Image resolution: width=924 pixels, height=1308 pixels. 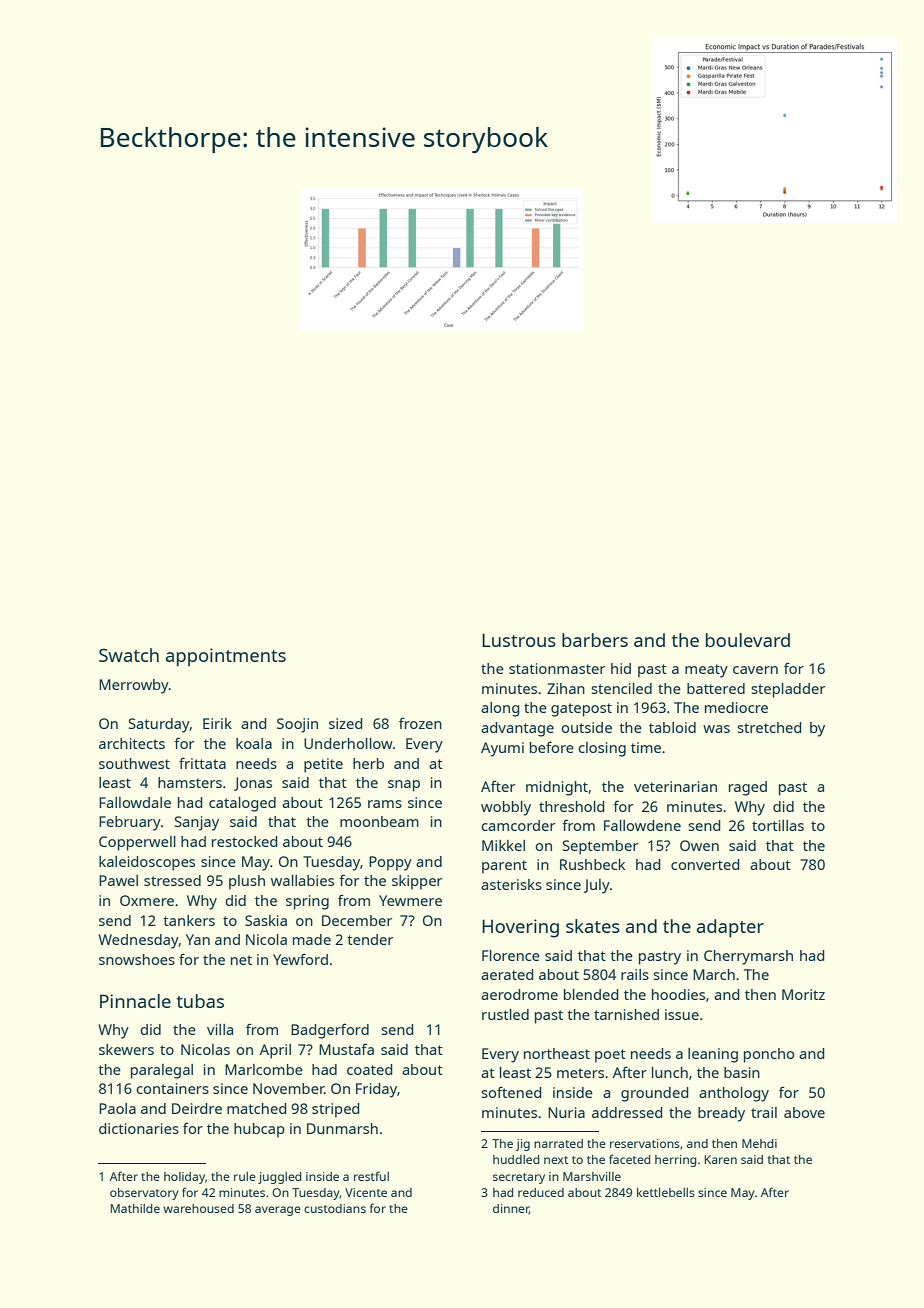 What do you see at coordinates (390, 863) in the image?
I see `Poppy` at bounding box center [390, 863].
